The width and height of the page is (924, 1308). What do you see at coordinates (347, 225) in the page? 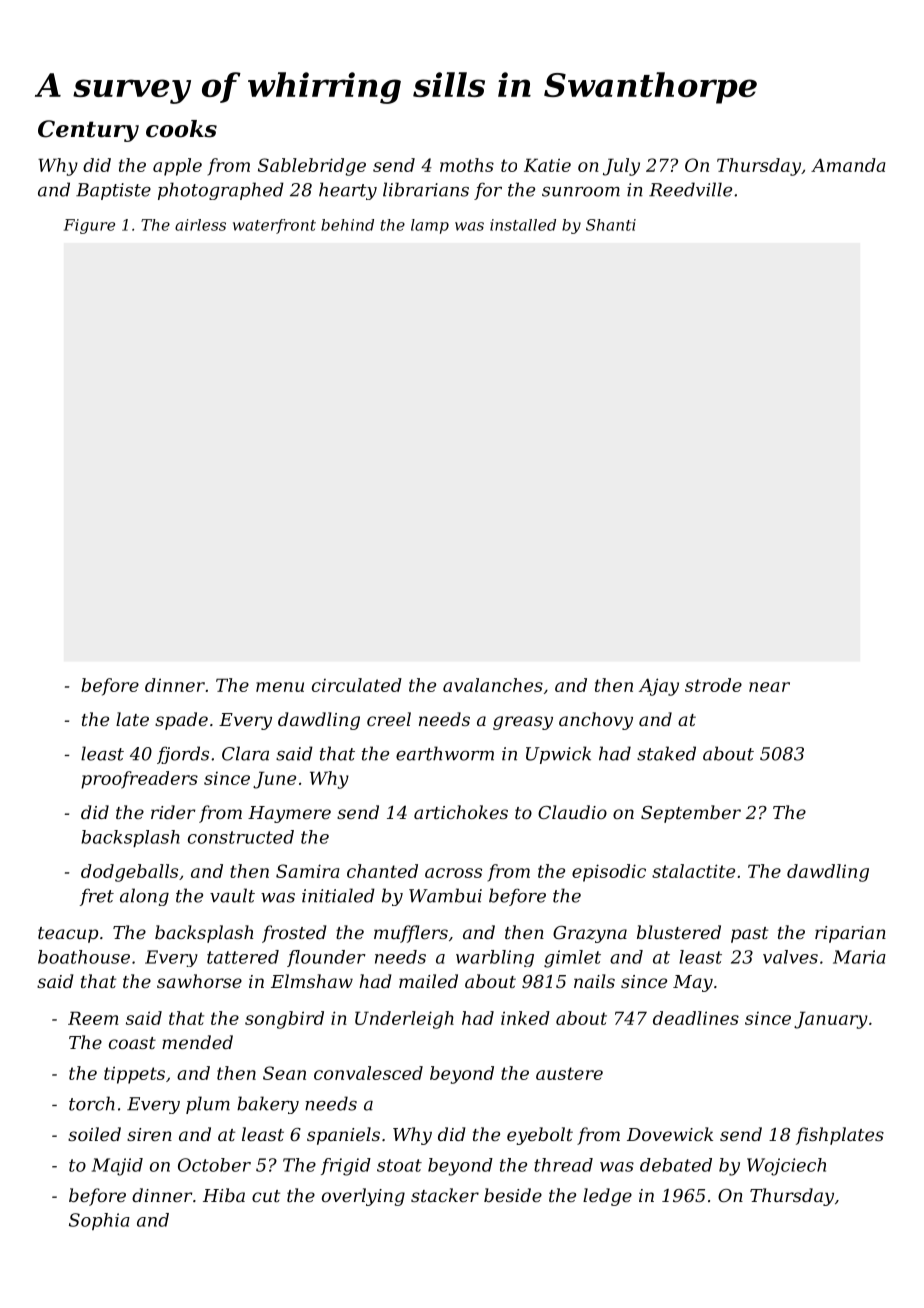
I see `behind` at bounding box center [347, 225].
